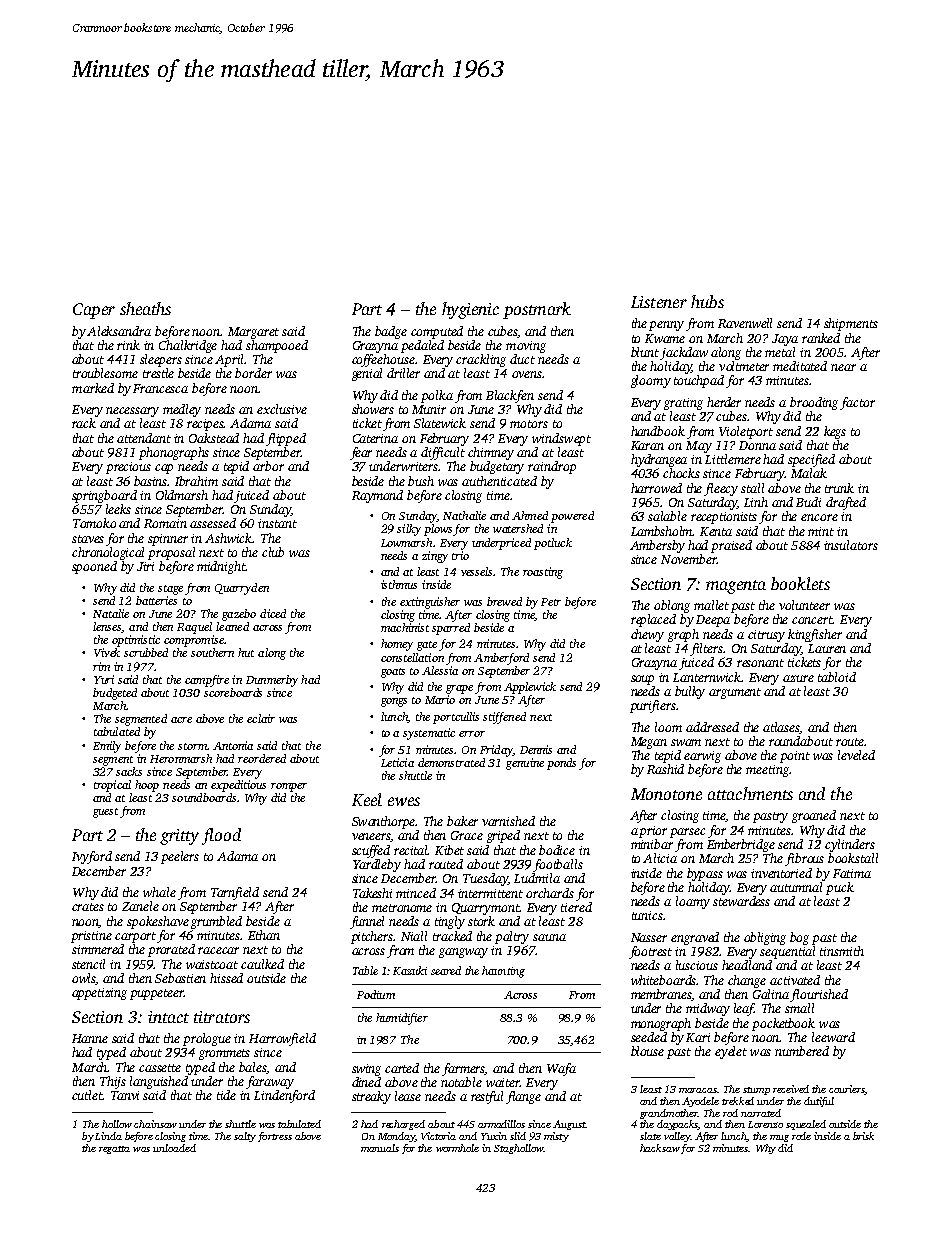 Image resolution: width=952 pixels, height=1233 pixels. I want to click on Lauren, so click(827, 648).
